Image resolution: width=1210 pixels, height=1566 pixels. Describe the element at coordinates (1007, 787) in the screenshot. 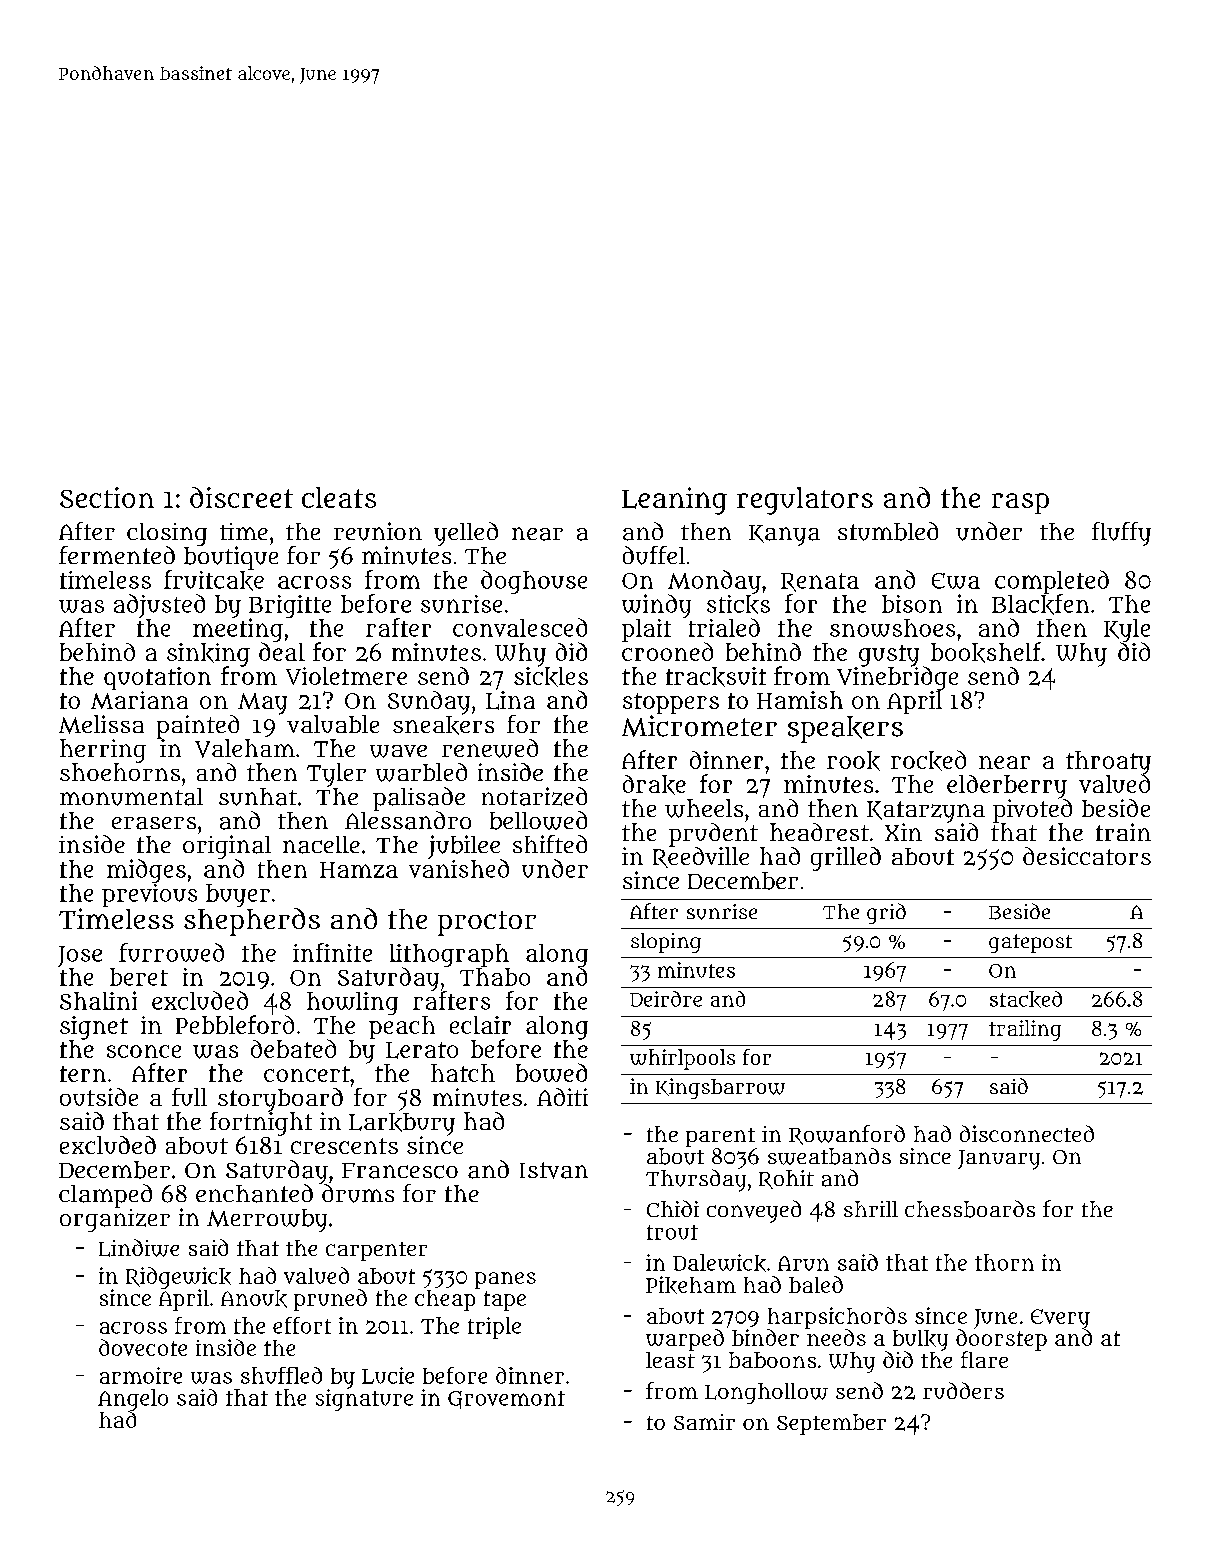

I see `elderberry` at that location.
